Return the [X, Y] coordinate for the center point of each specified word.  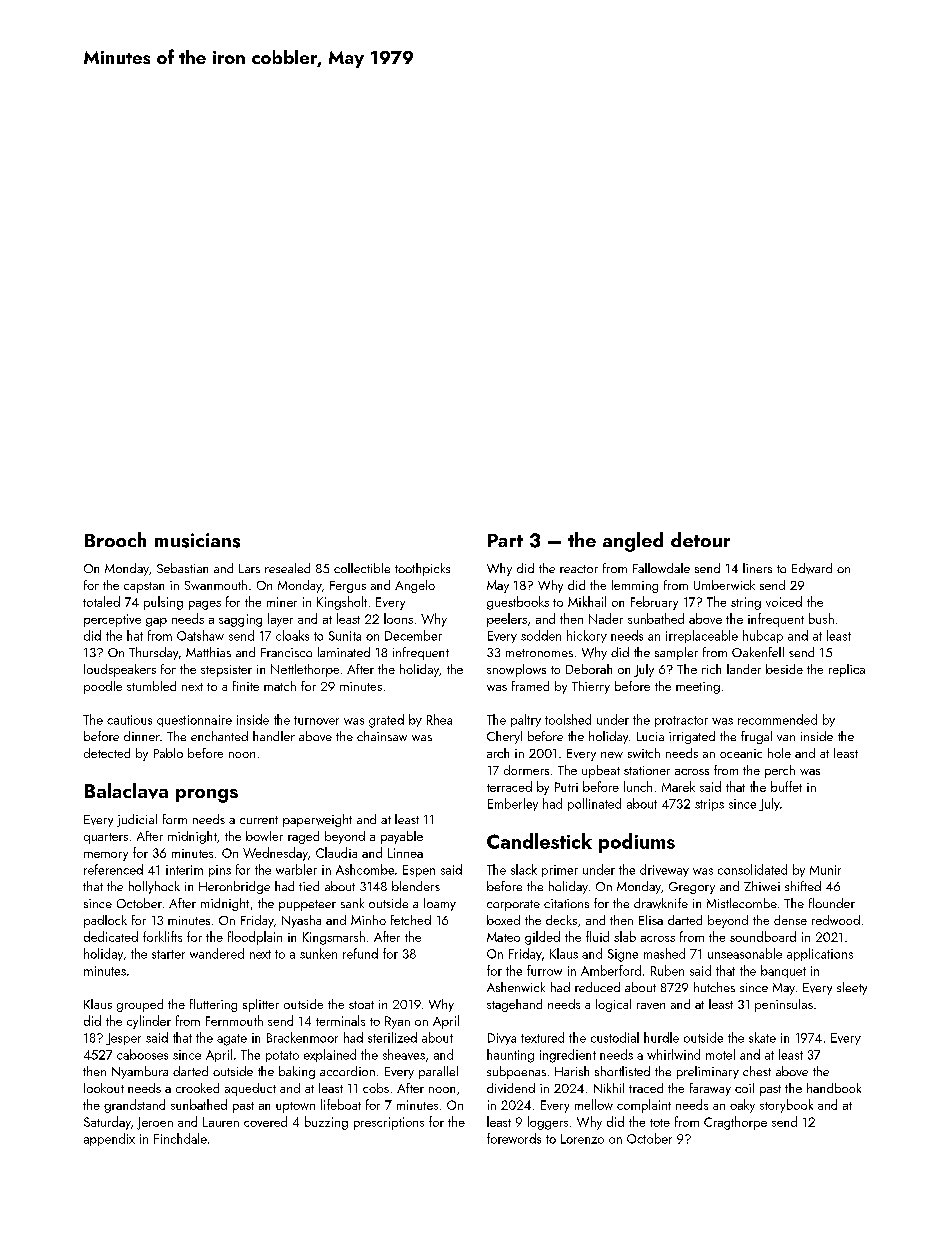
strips [709, 805]
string [746, 603]
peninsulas [784, 1005]
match [280, 686]
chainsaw [382, 736]
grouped [140, 1005]
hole [779, 753]
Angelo [415, 586]
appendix [109, 1139]
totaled [101, 601]
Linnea [405, 853]
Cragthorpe [735, 1123]
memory [106, 856]
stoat [361, 1005]
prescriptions [389, 1123]
